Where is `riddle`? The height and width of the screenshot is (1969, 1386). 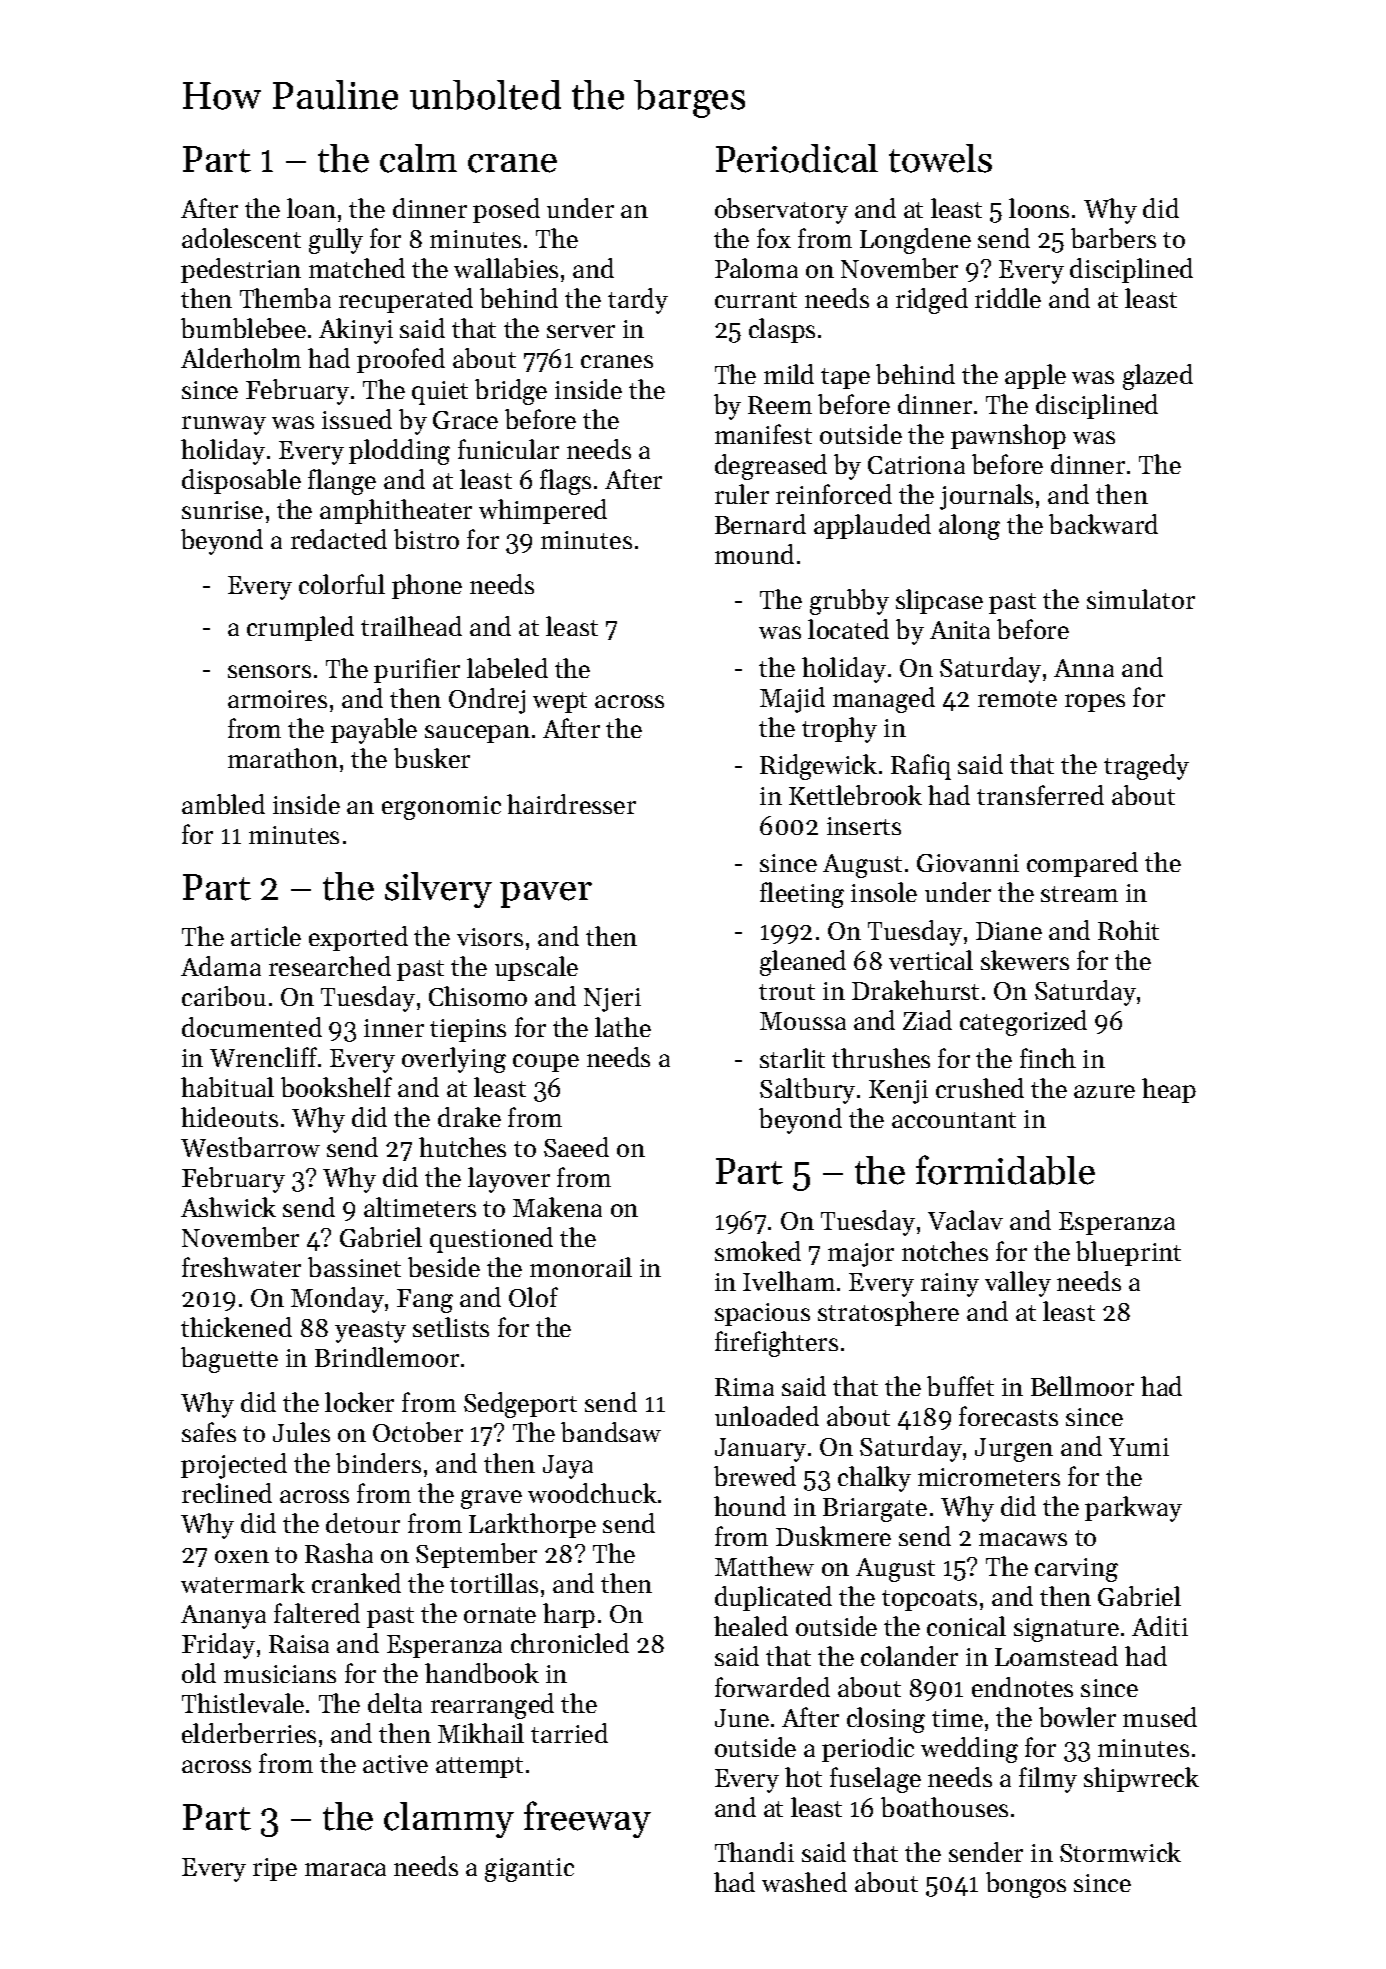
riddle is located at coordinates (1008, 298).
